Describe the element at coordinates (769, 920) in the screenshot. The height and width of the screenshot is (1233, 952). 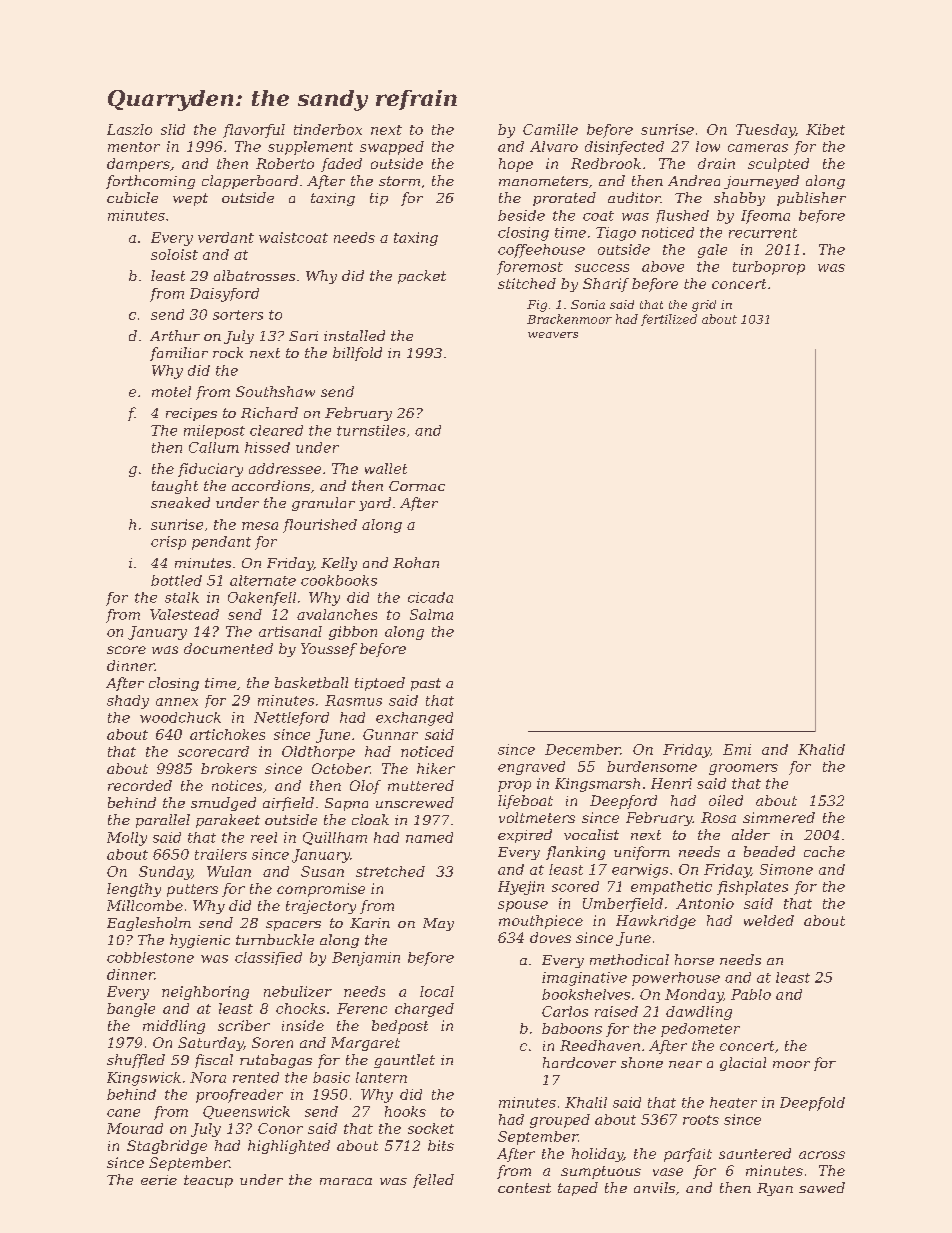
I see `welded` at that location.
